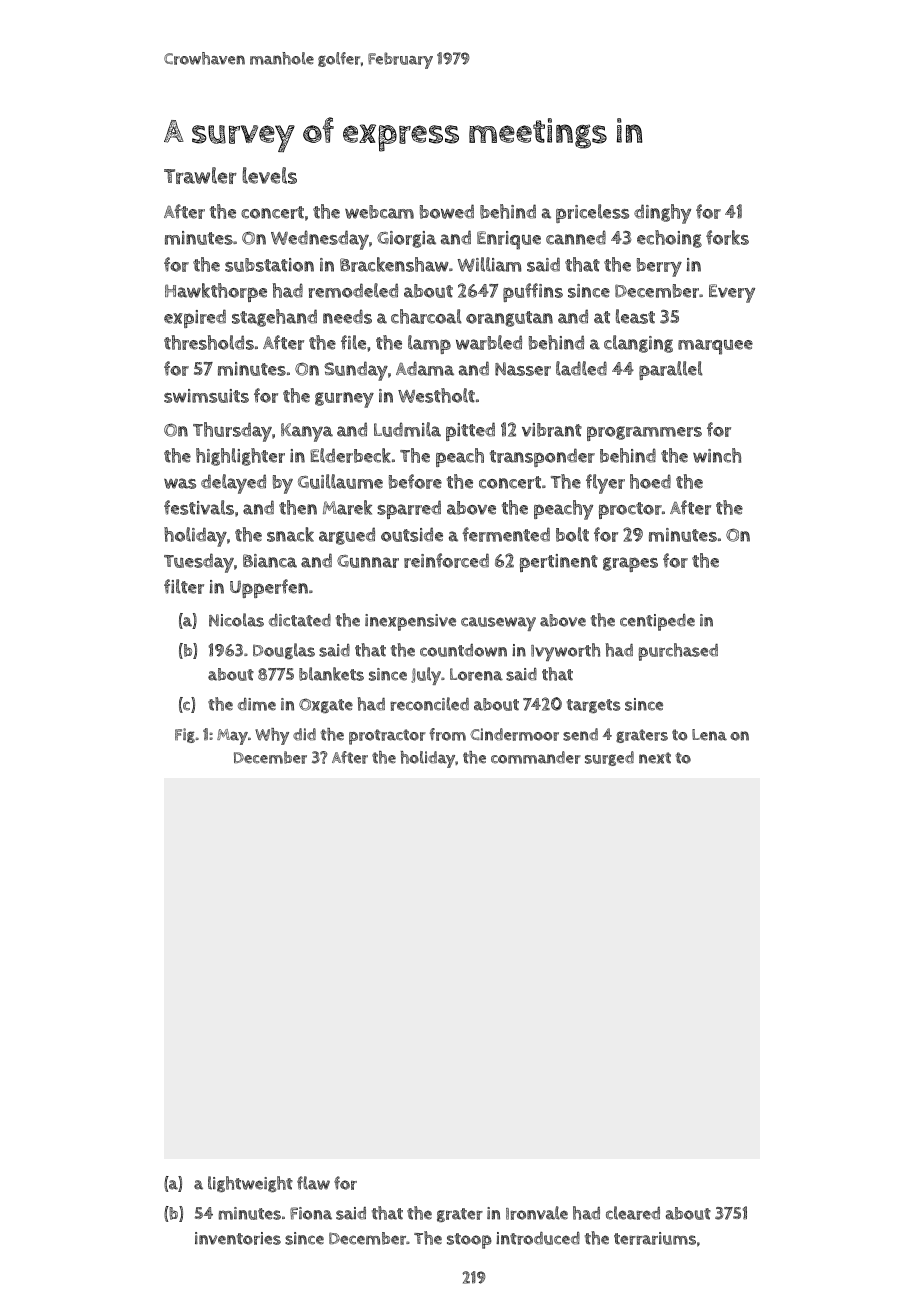 The image size is (924, 1311). What do you see at coordinates (250, 1184) in the document?
I see `lightweight` at bounding box center [250, 1184].
